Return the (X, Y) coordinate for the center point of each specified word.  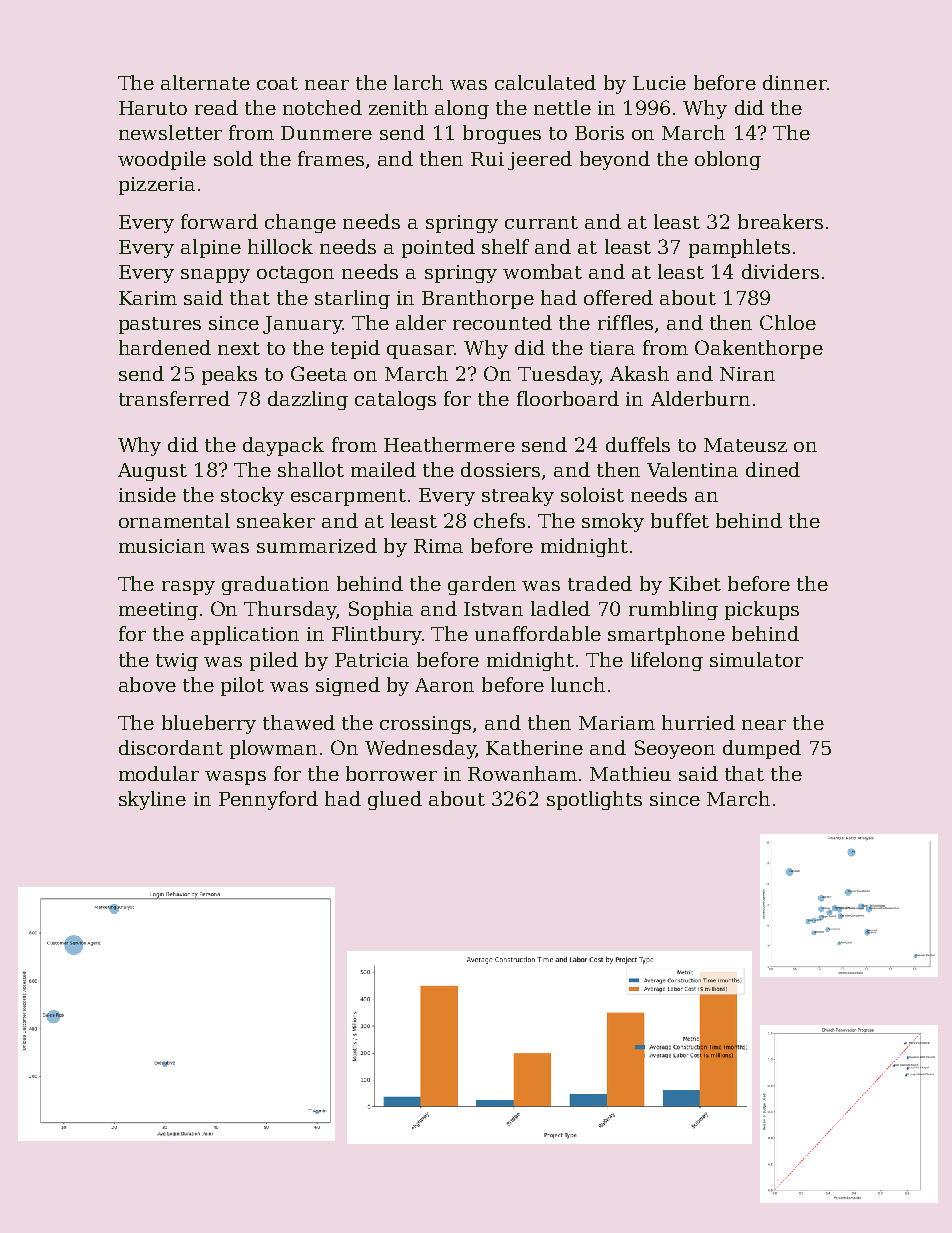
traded (600, 583)
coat (277, 83)
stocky (252, 496)
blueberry (209, 724)
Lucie (659, 83)
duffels (638, 444)
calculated (545, 82)
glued (395, 800)
